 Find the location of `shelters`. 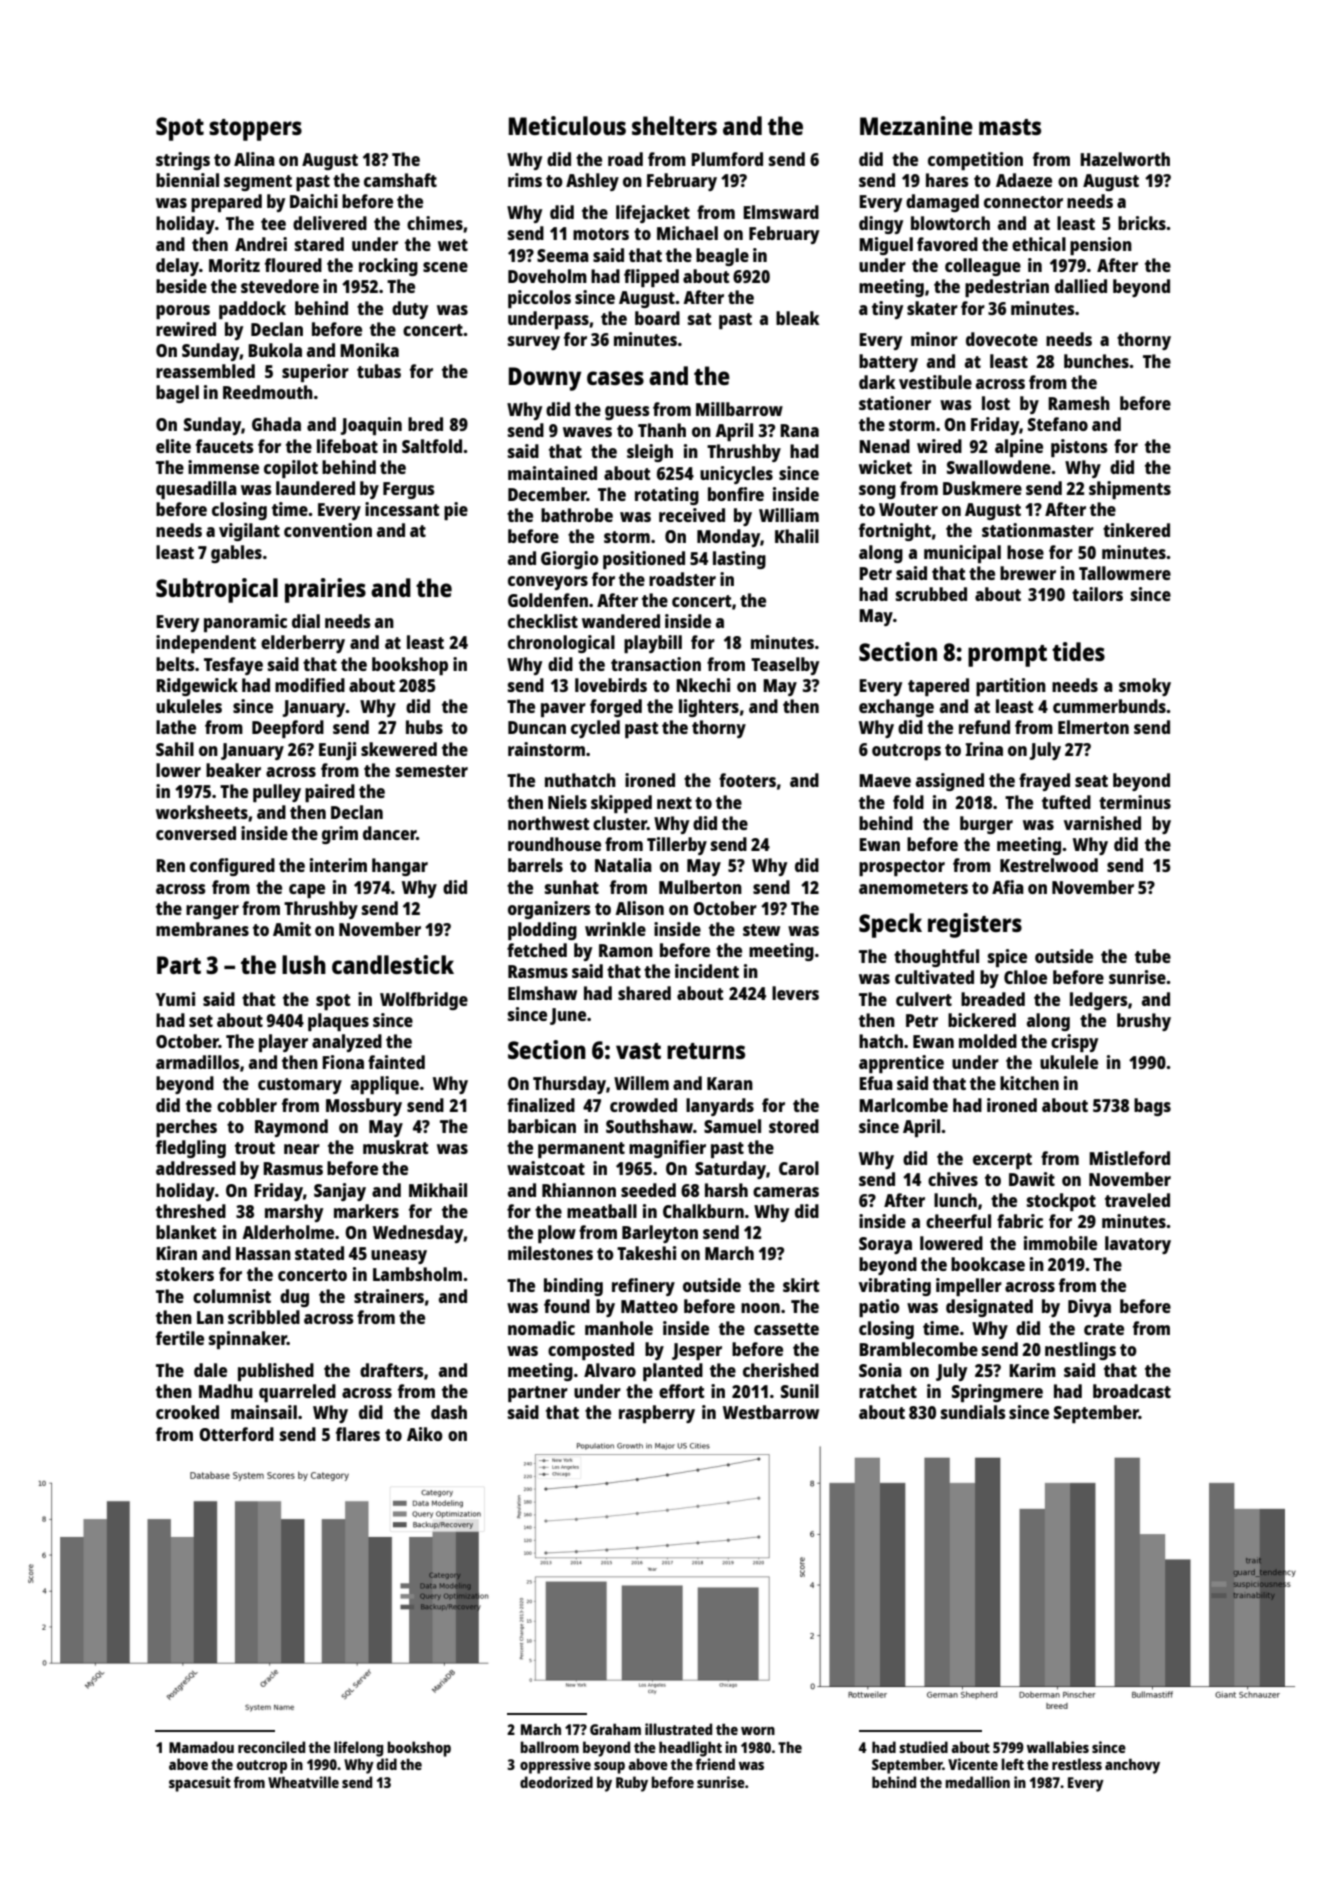

shelters is located at coordinates (674, 125).
